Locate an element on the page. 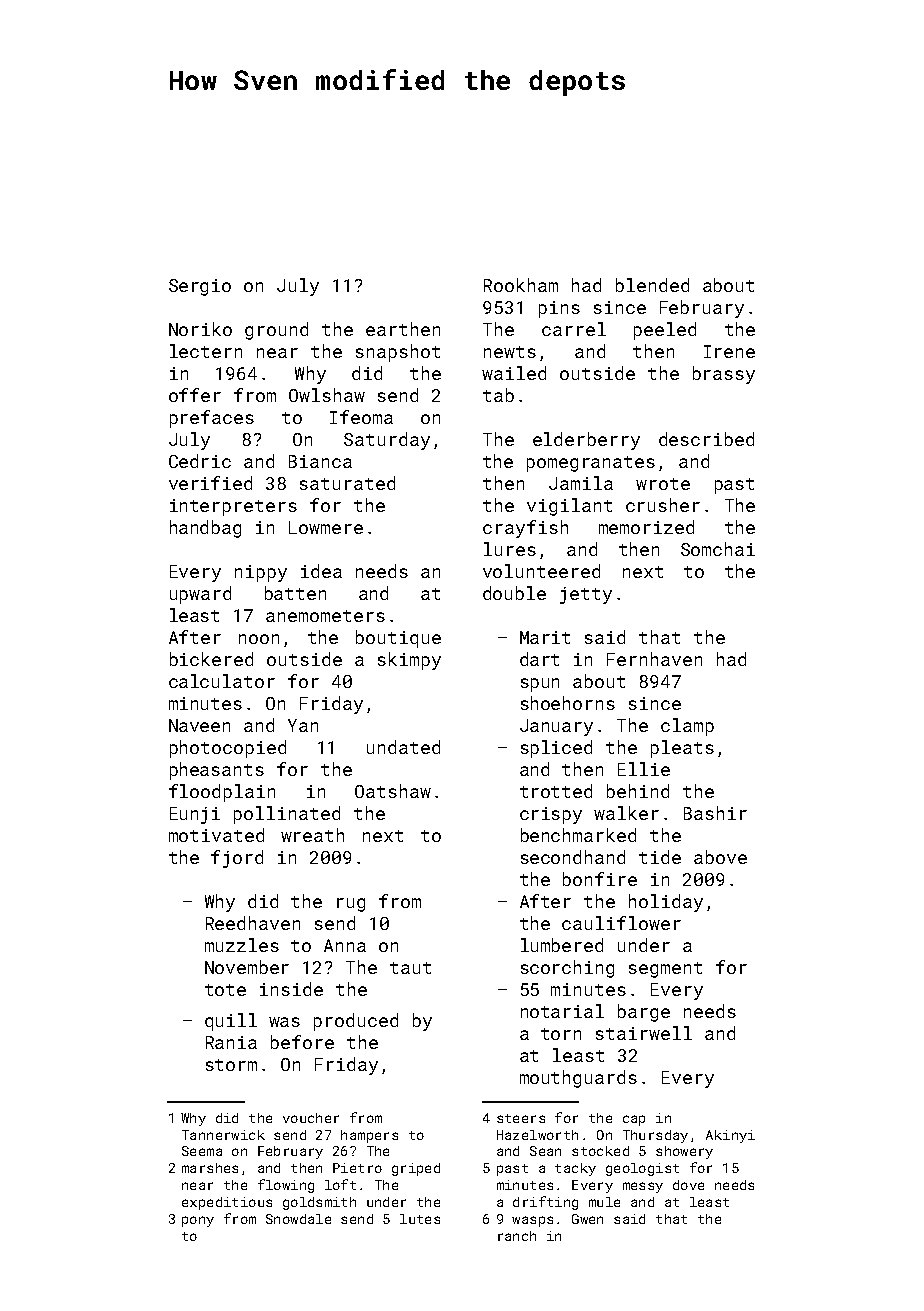 The height and width of the document is (1311, 924). upward is located at coordinates (200, 595).
